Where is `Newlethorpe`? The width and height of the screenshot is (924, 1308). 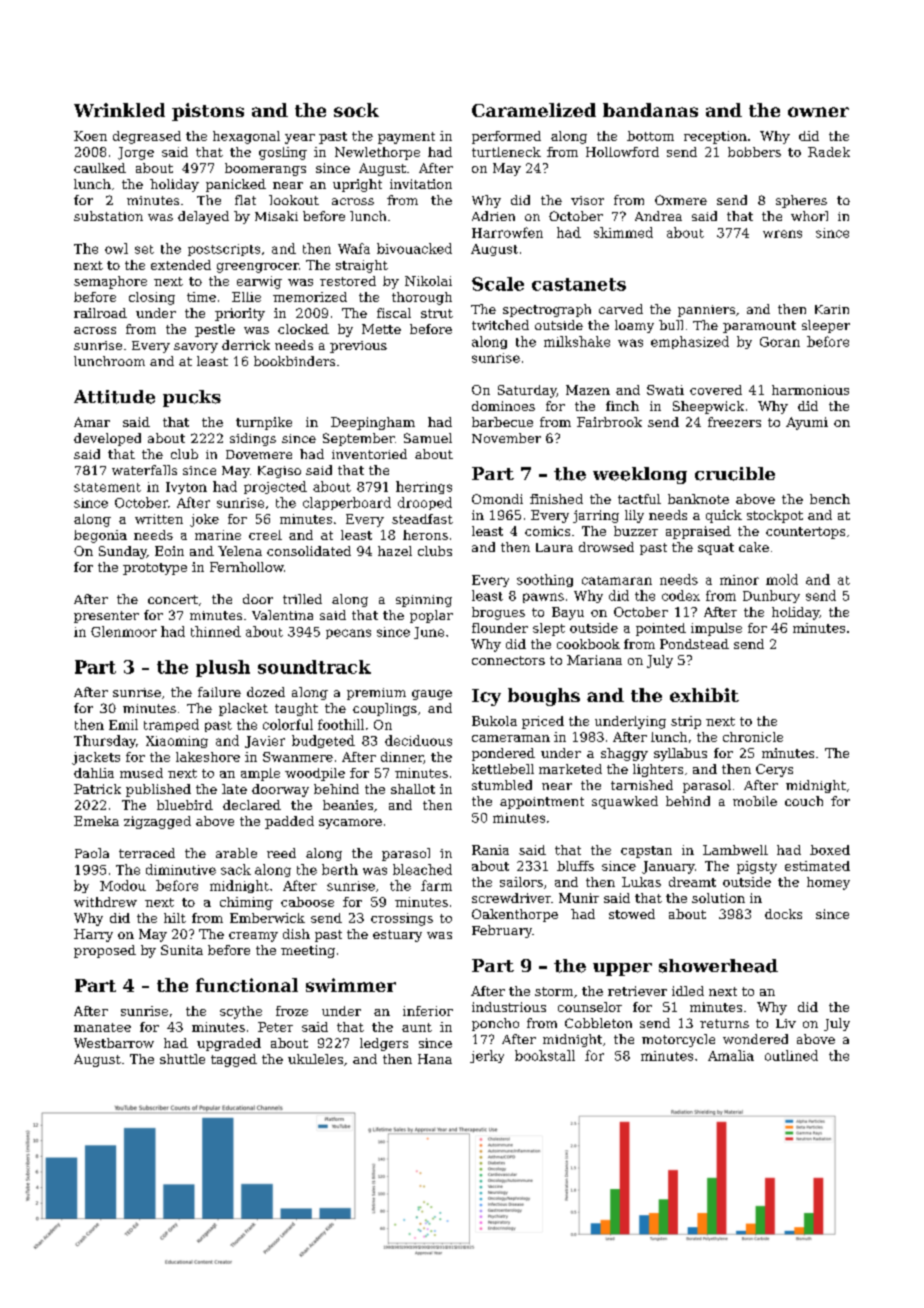 Newlethorpe is located at coordinates (377, 153).
